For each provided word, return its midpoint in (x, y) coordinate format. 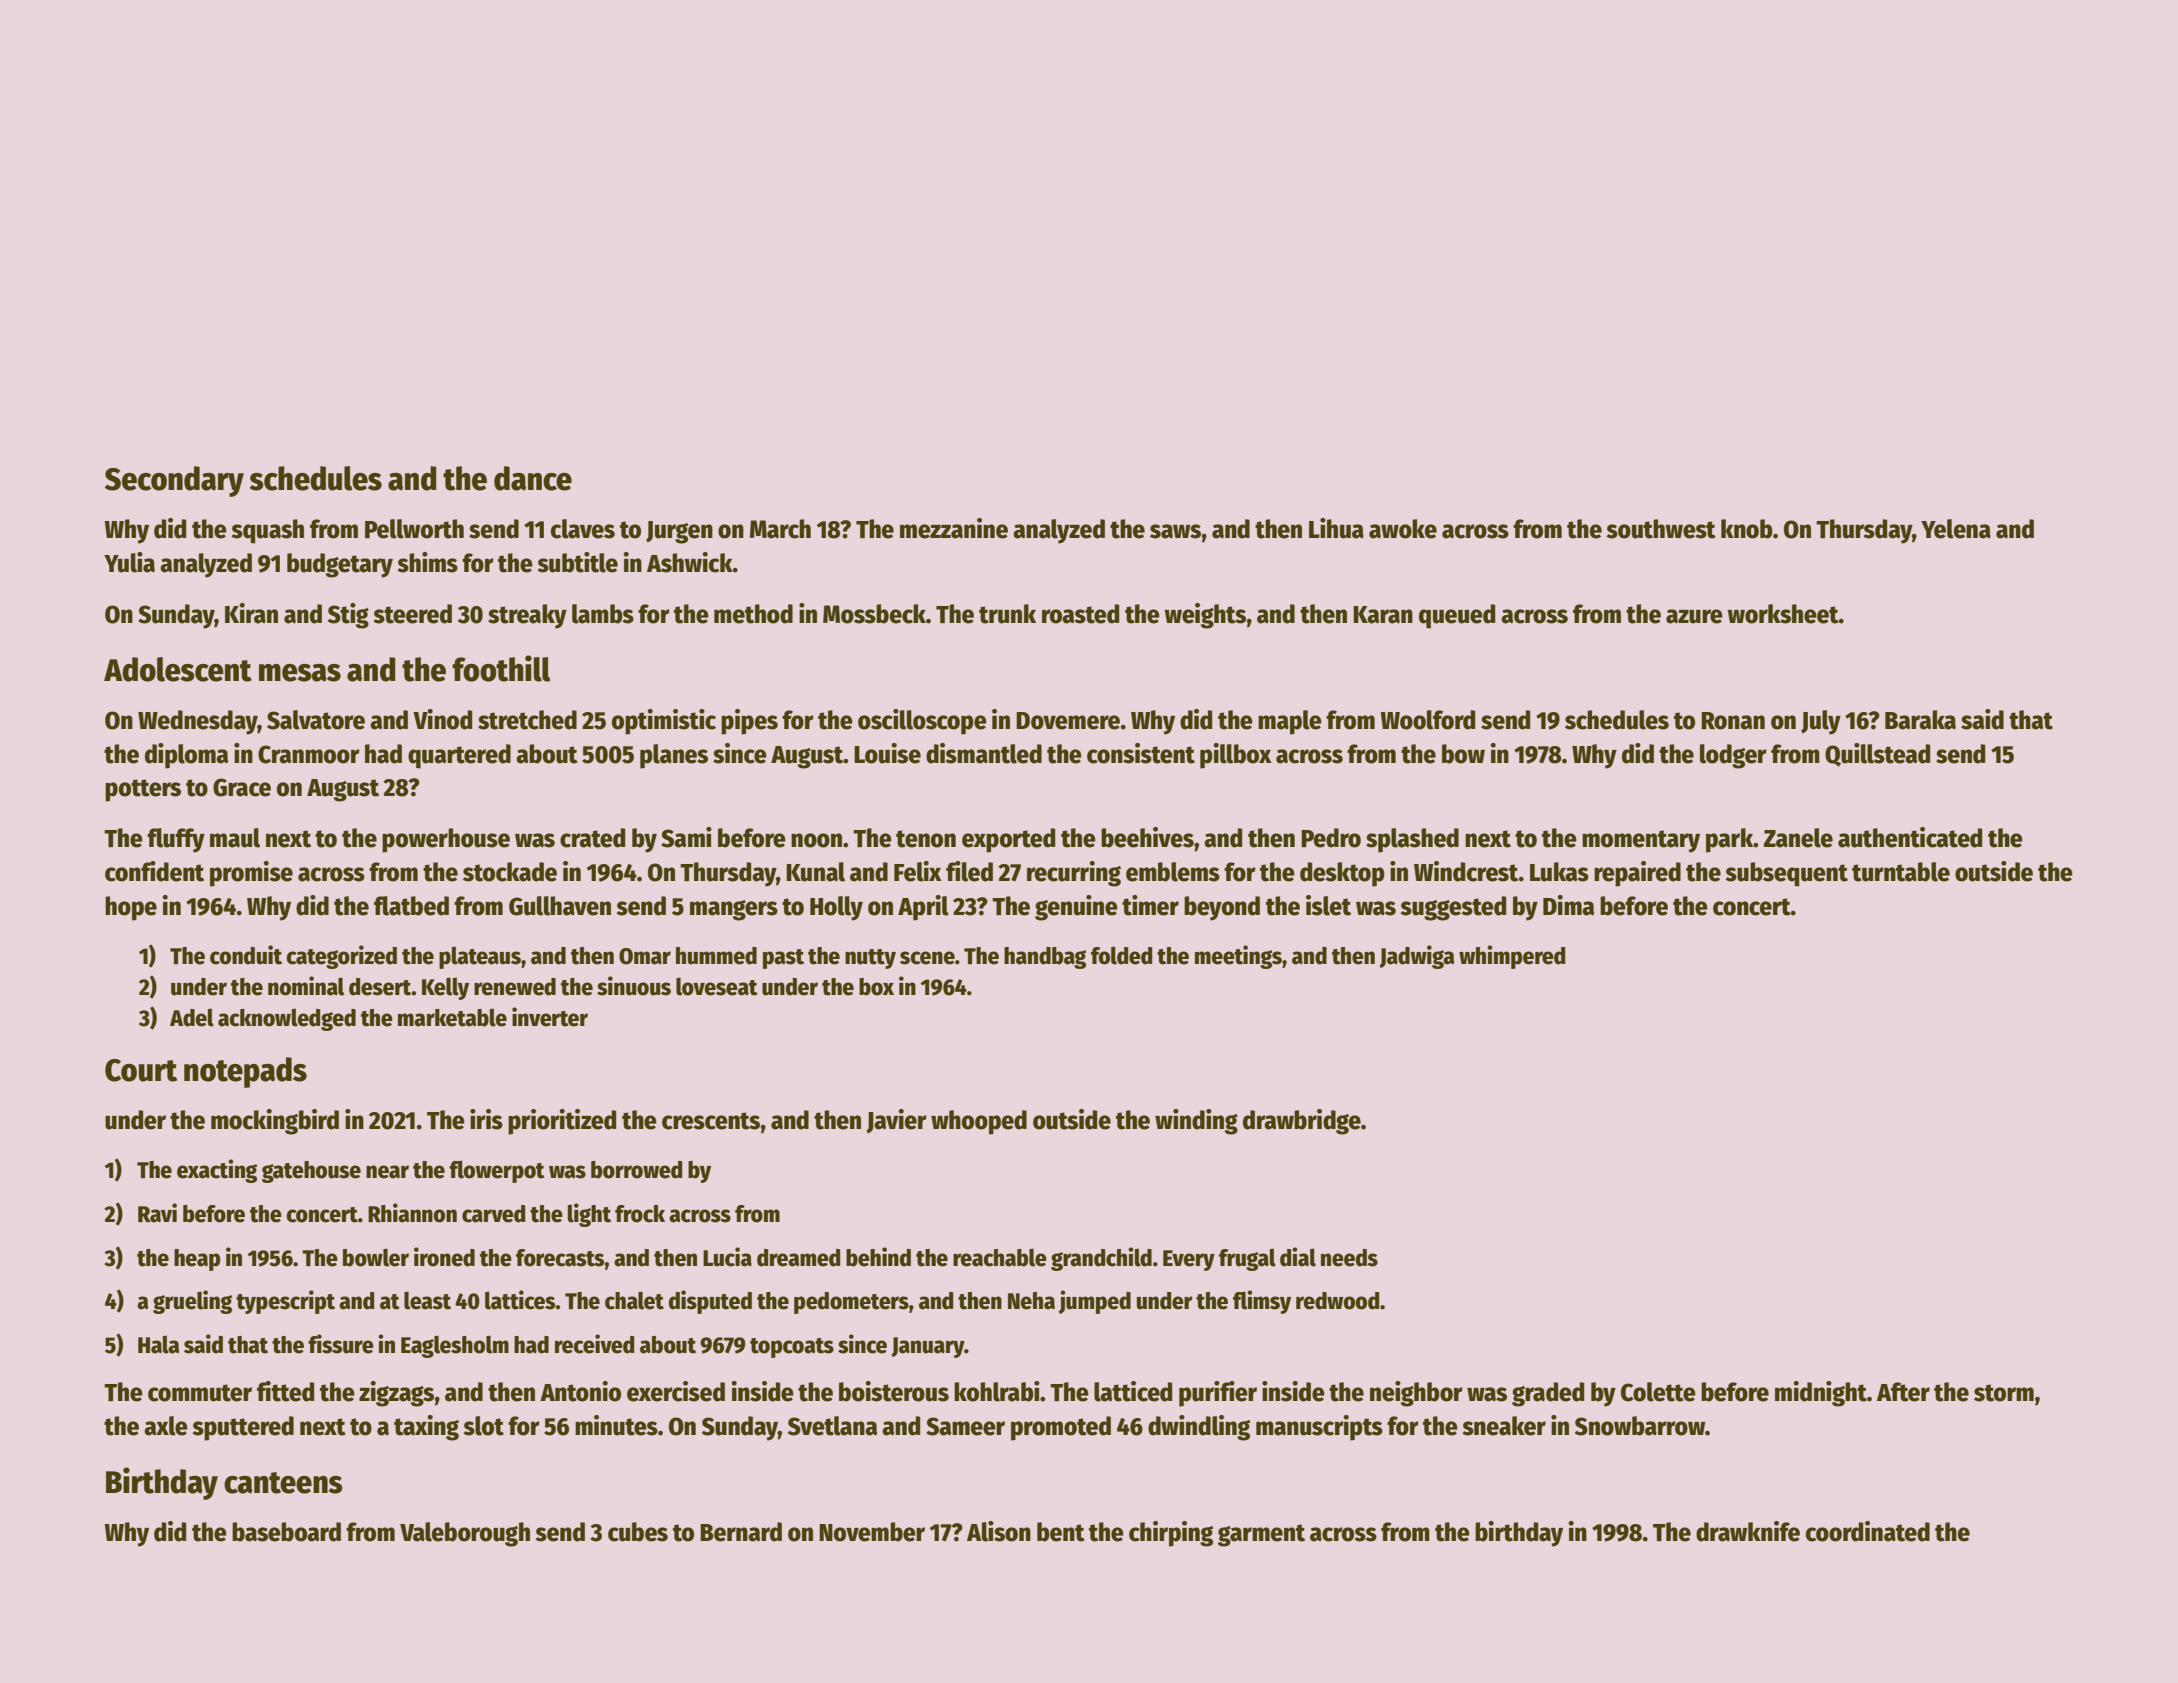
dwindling (1199, 1428)
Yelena (1956, 529)
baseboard (286, 1532)
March (780, 529)
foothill (501, 668)
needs (1349, 1258)
